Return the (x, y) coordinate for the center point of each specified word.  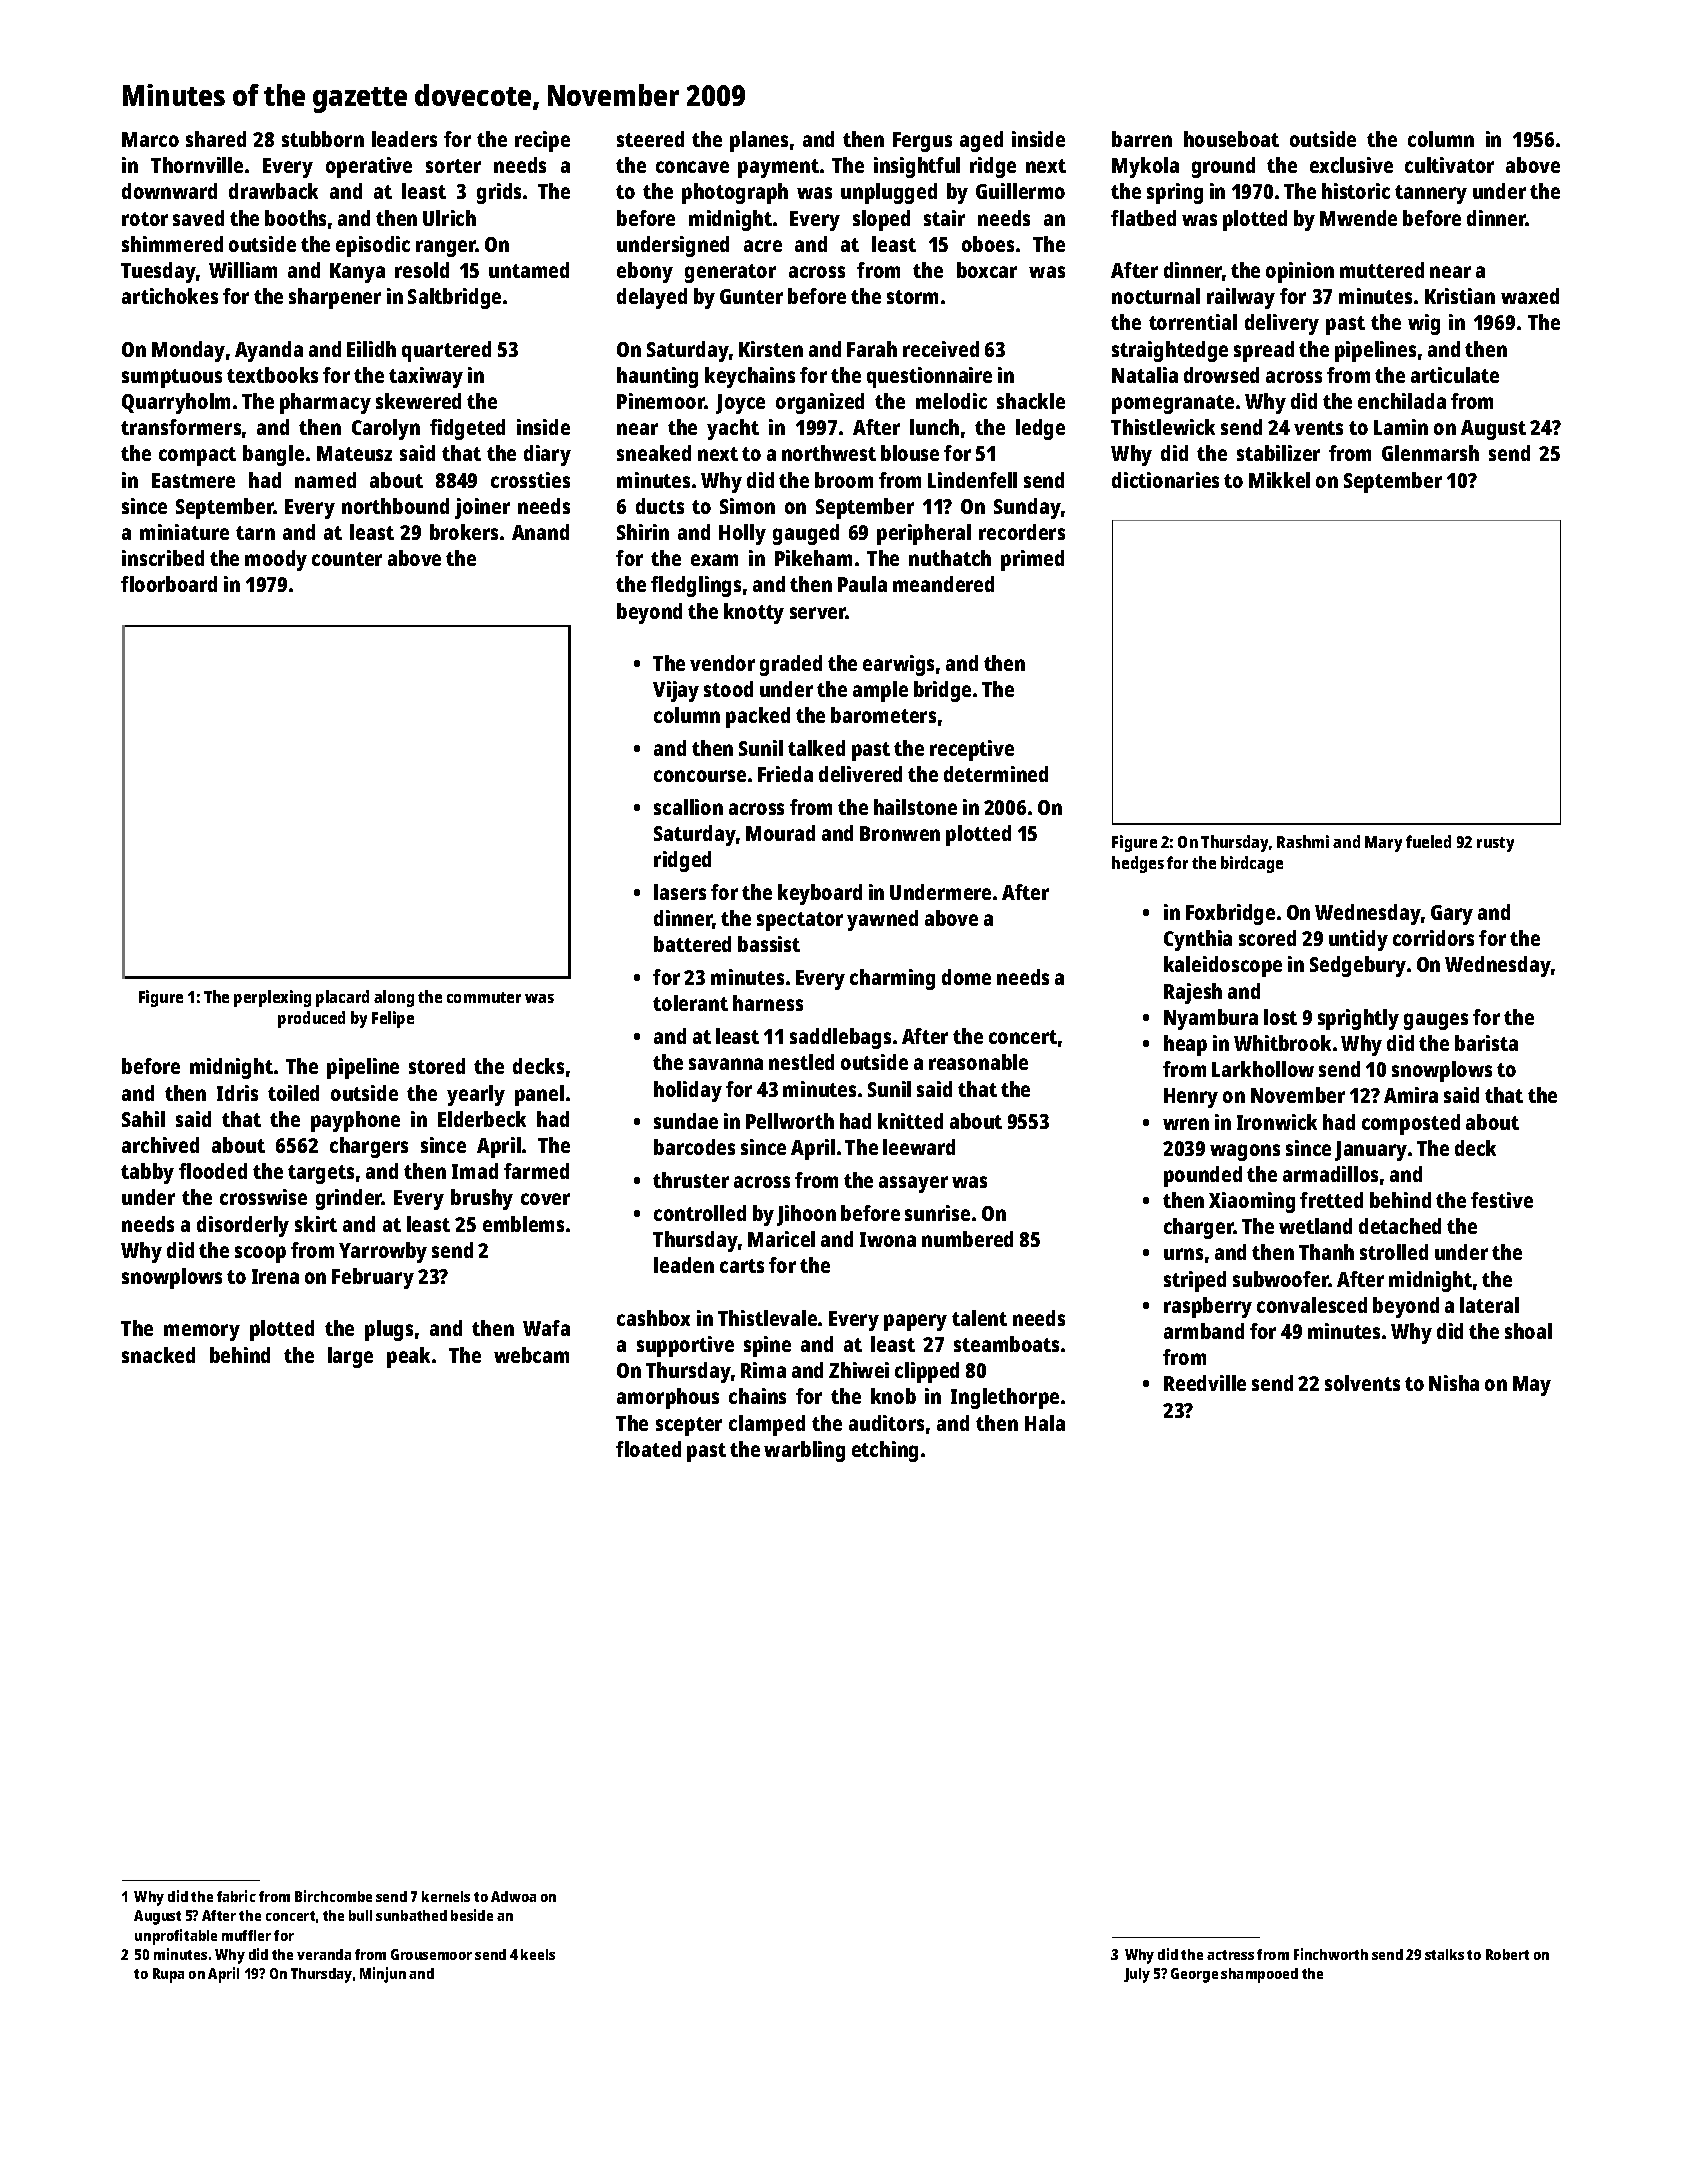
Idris (237, 1093)
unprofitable (176, 1937)
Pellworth (790, 1121)
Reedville (1205, 1383)
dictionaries (1165, 480)
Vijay (676, 691)
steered (650, 139)
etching (885, 1451)
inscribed (163, 558)
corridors (1433, 938)
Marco (150, 139)
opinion (1300, 272)
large (350, 1357)
